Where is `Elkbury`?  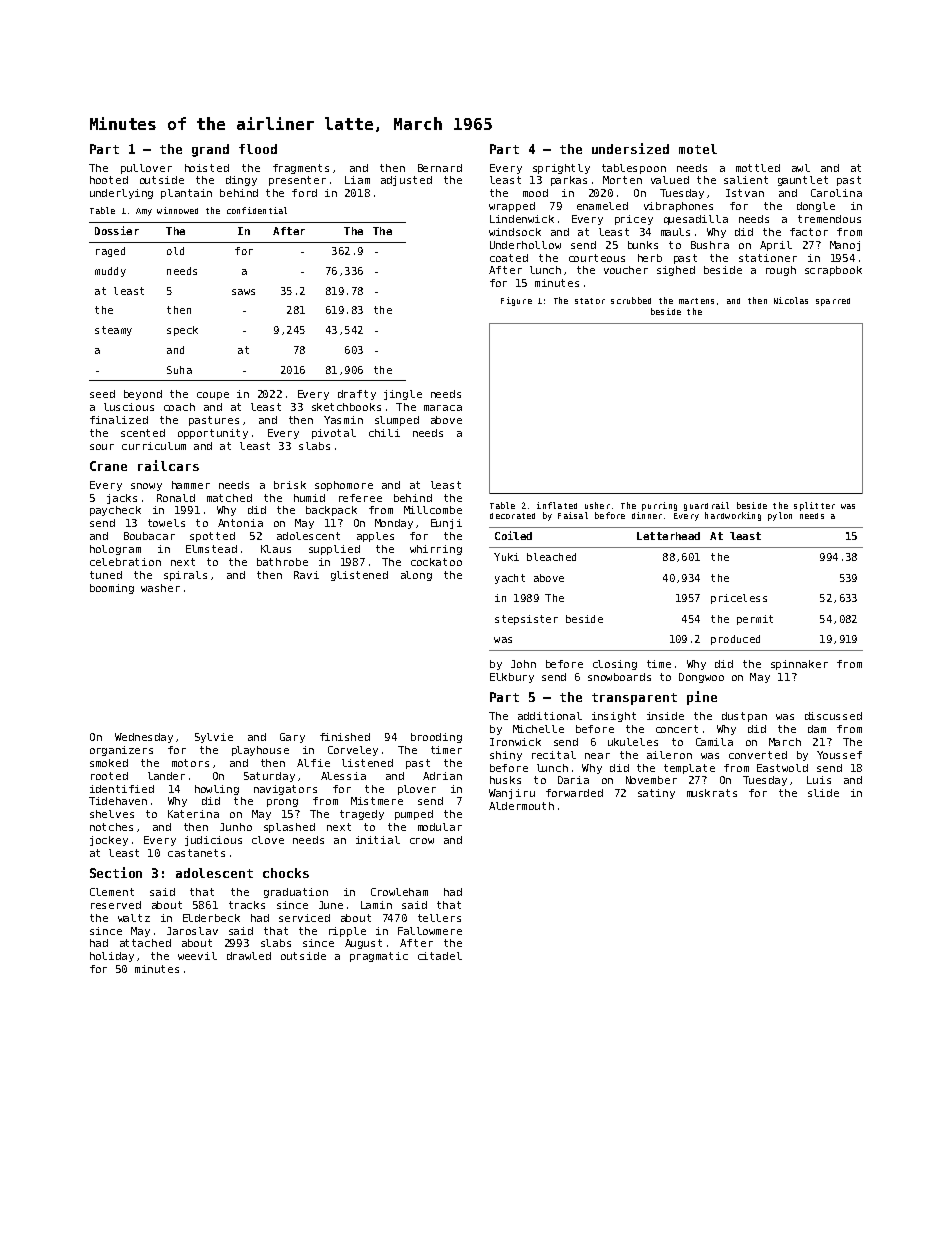
Elkbury is located at coordinates (512, 678).
